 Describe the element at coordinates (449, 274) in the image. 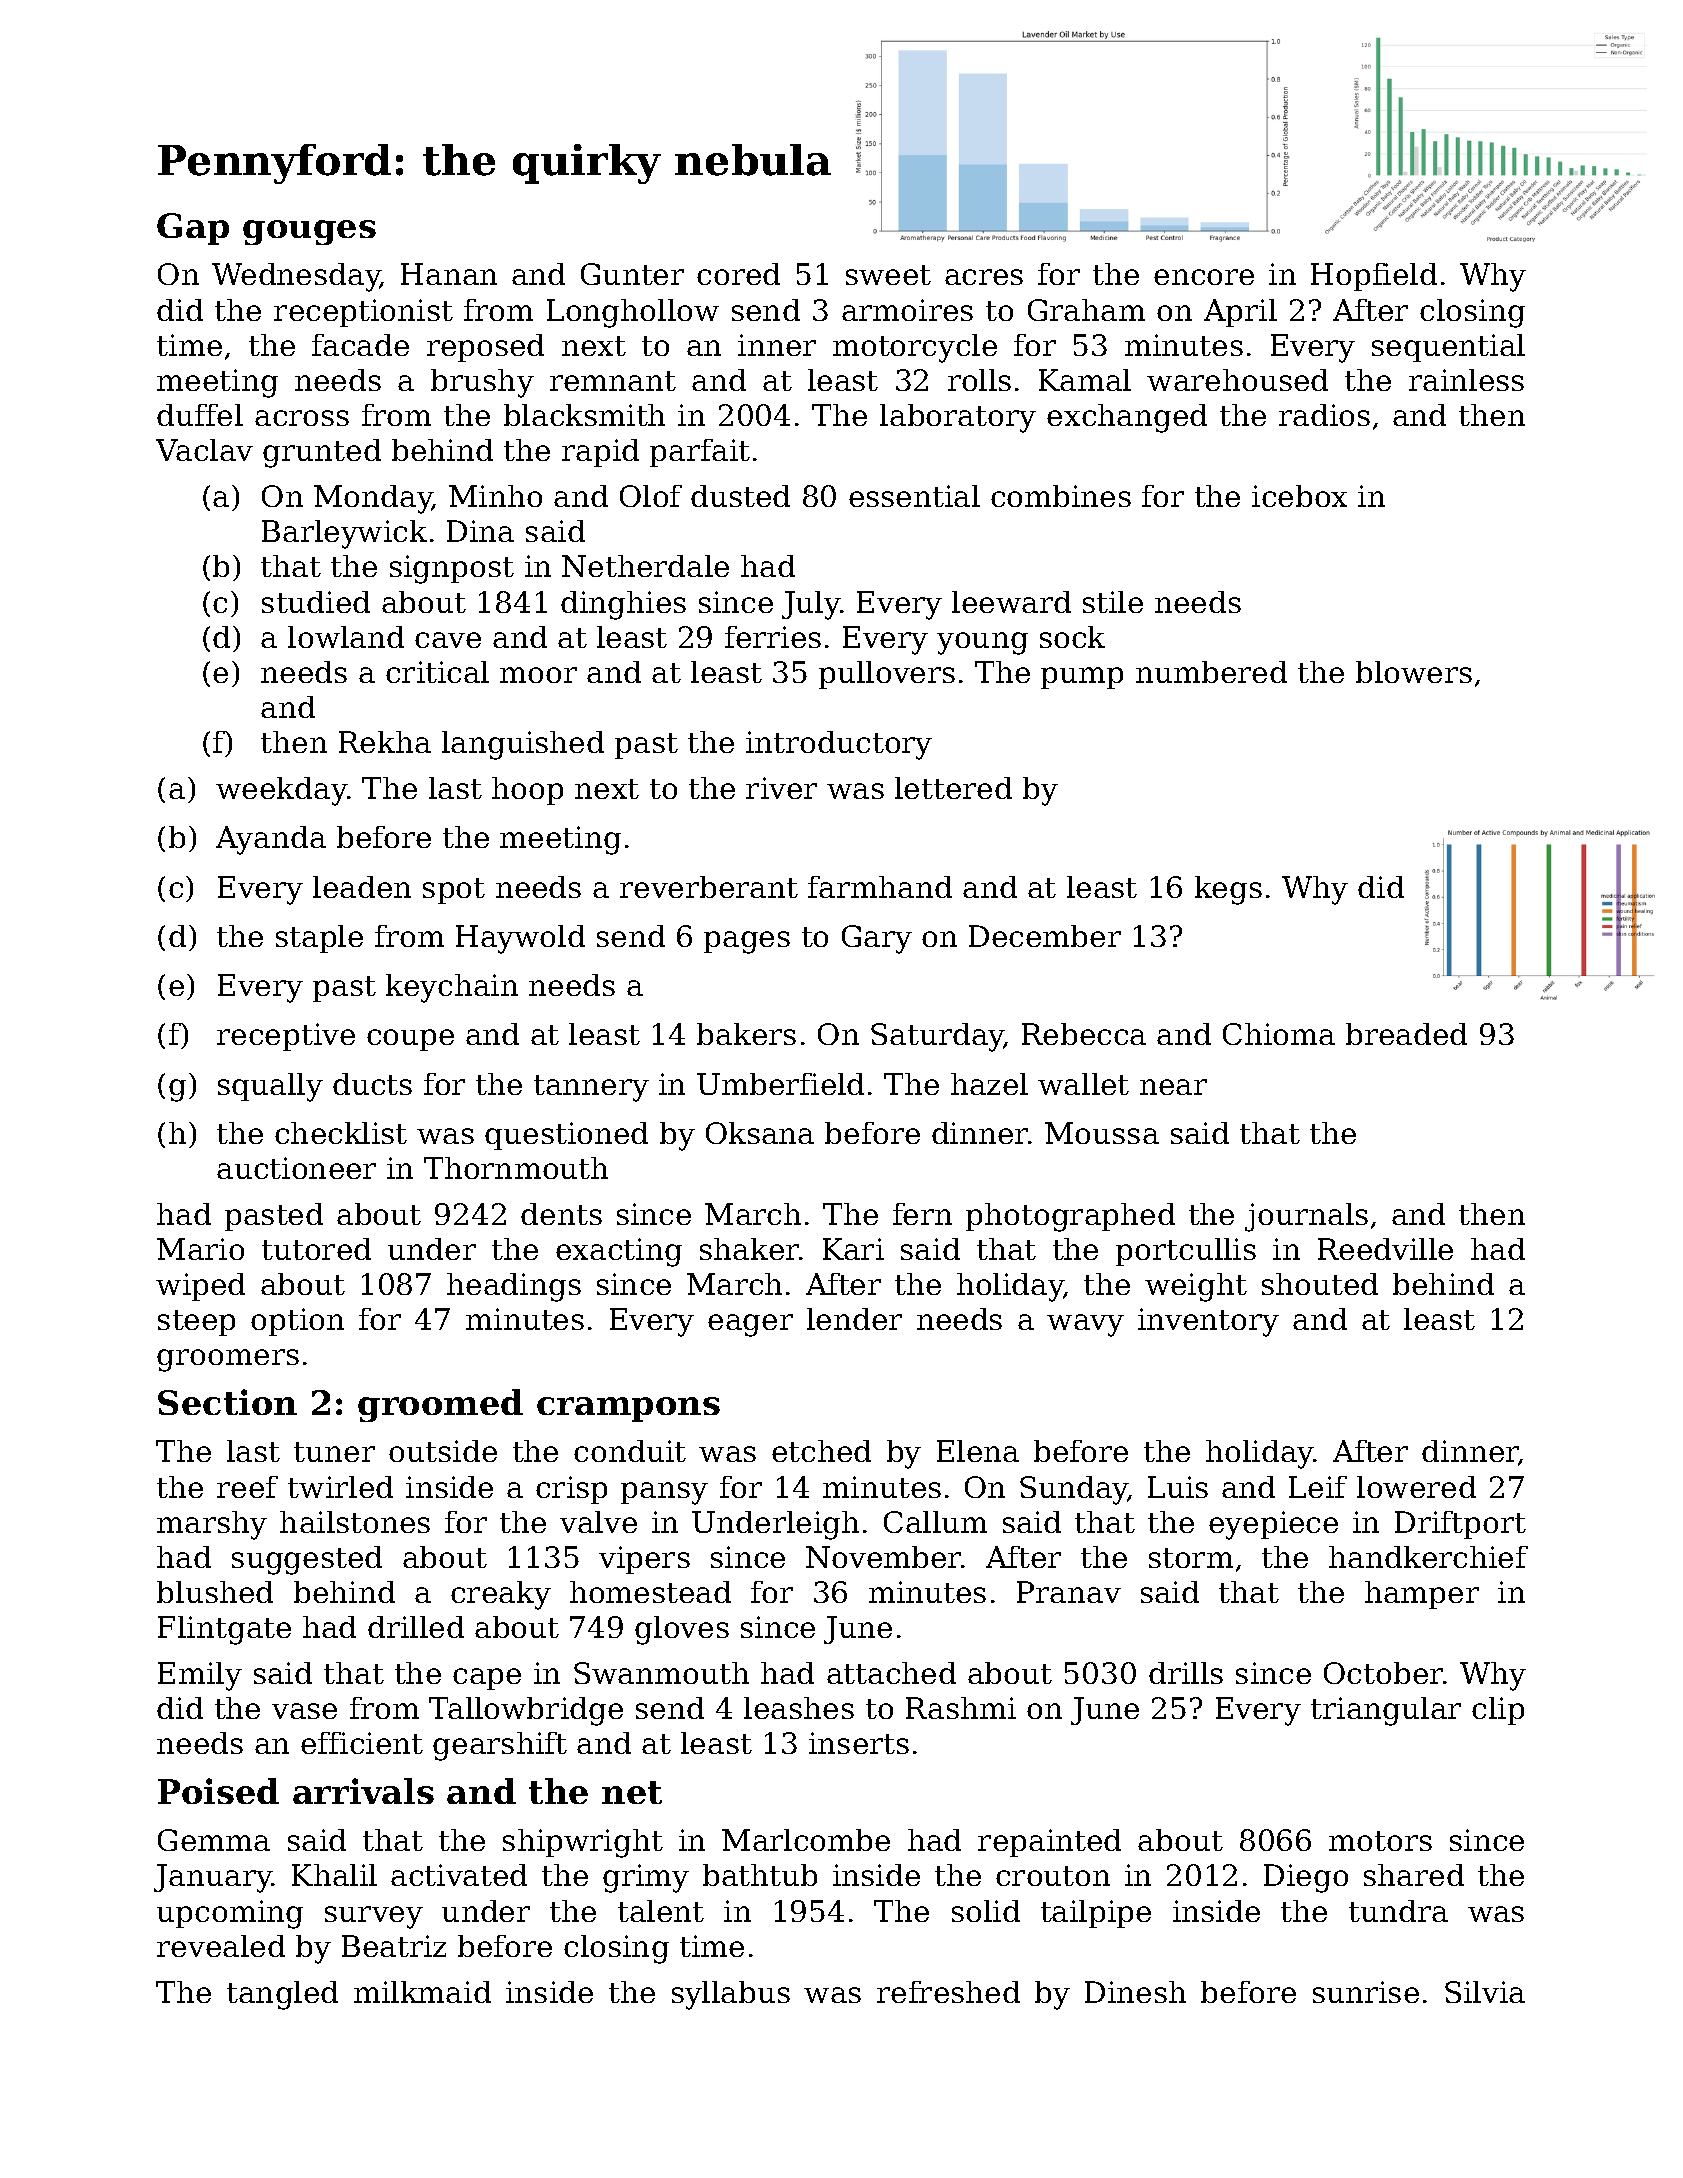

I see `Hanan` at that location.
